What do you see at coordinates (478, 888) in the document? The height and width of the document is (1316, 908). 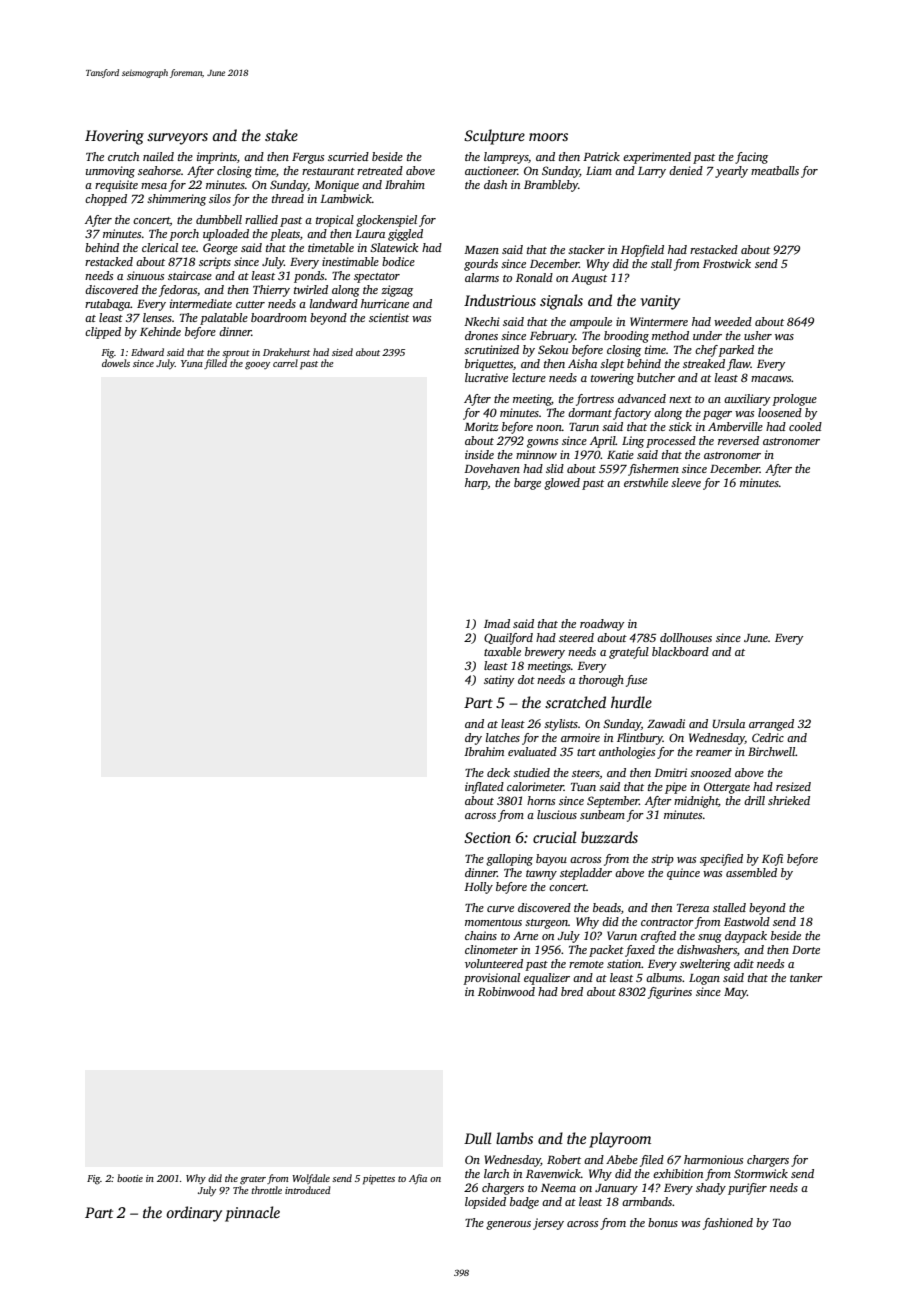 I see `Holly` at bounding box center [478, 888].
